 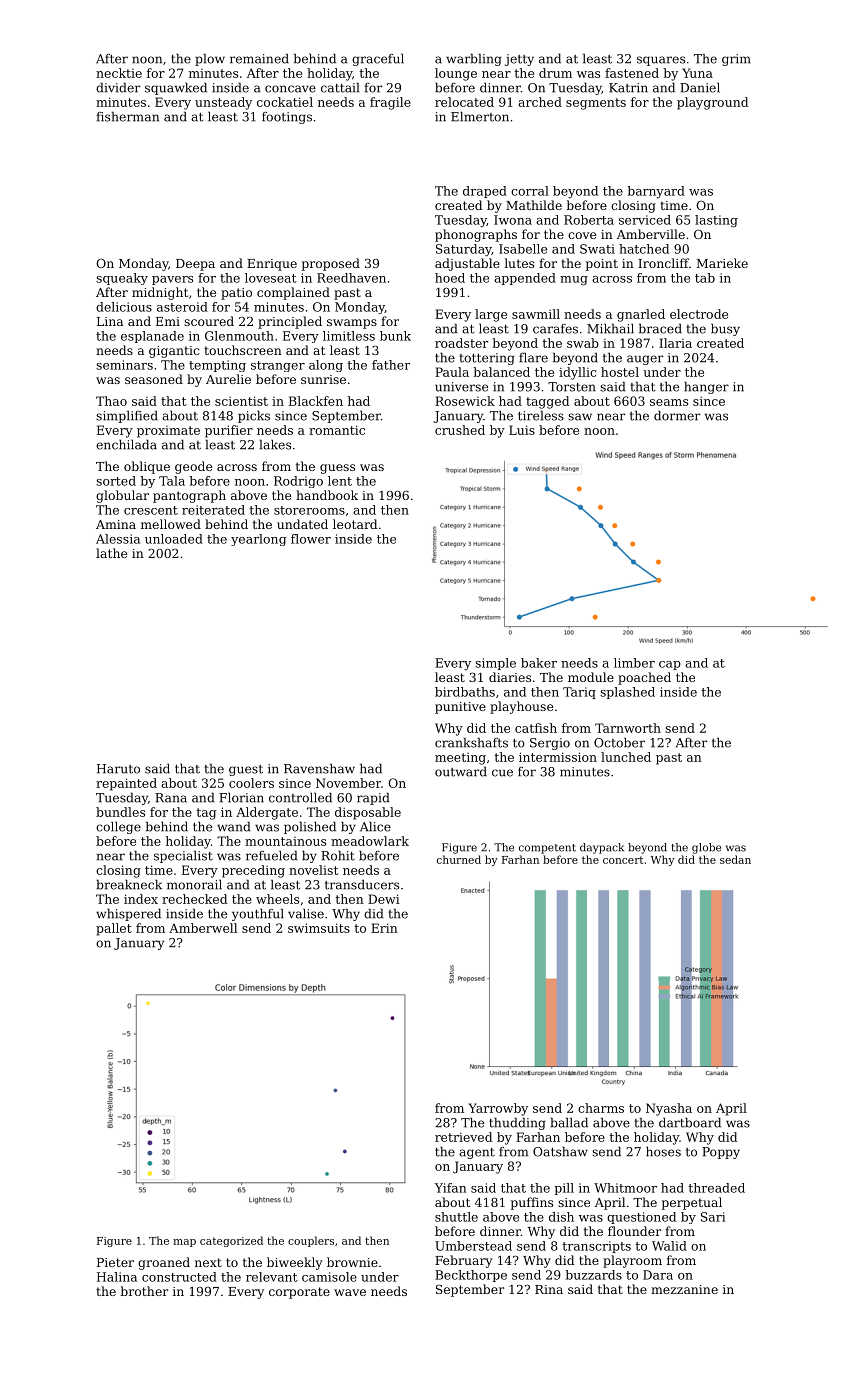 I want to click on squares, so click(x=661, y=61).
